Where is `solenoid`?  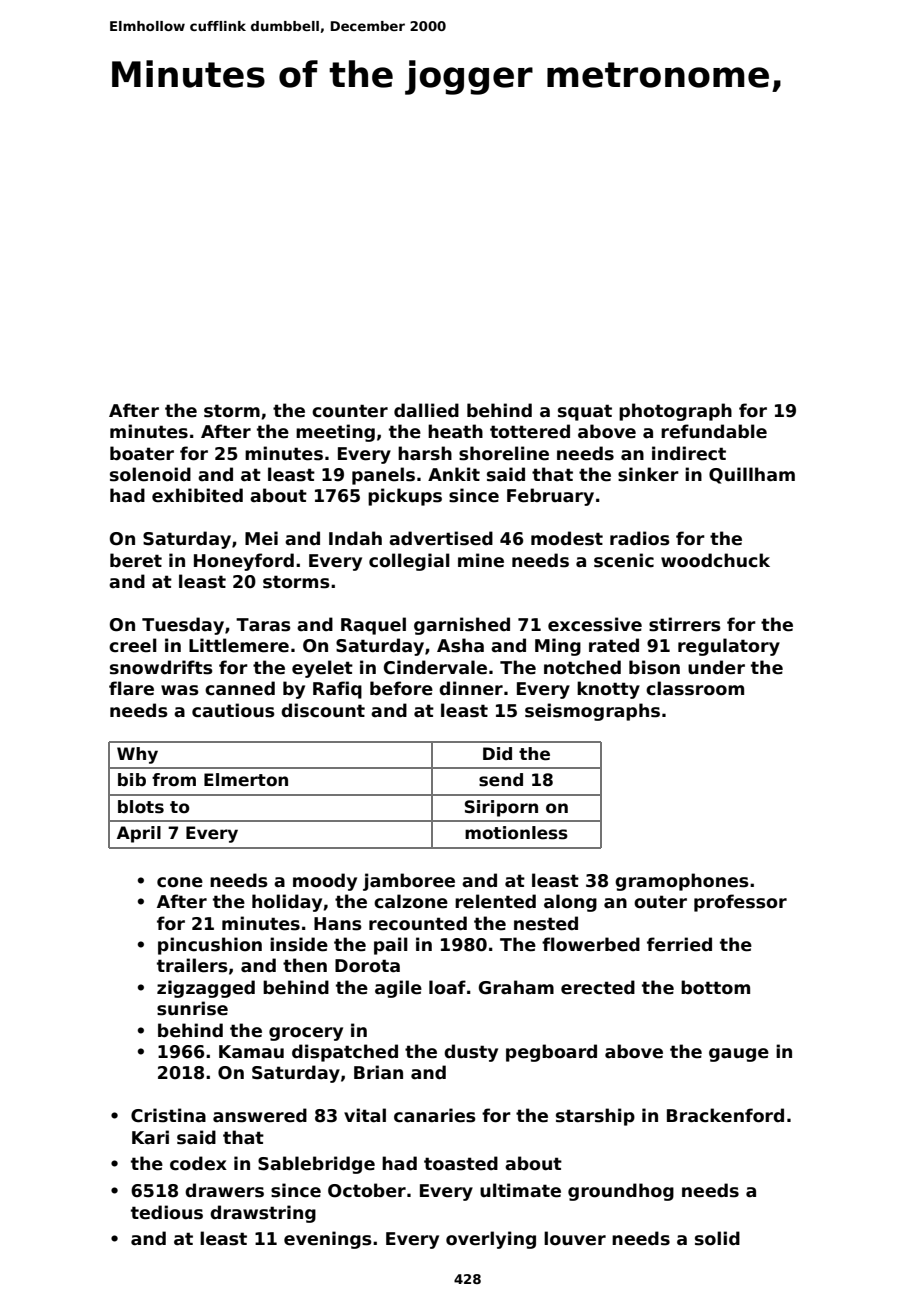 solenoid is located at coordinates (150, 474).
